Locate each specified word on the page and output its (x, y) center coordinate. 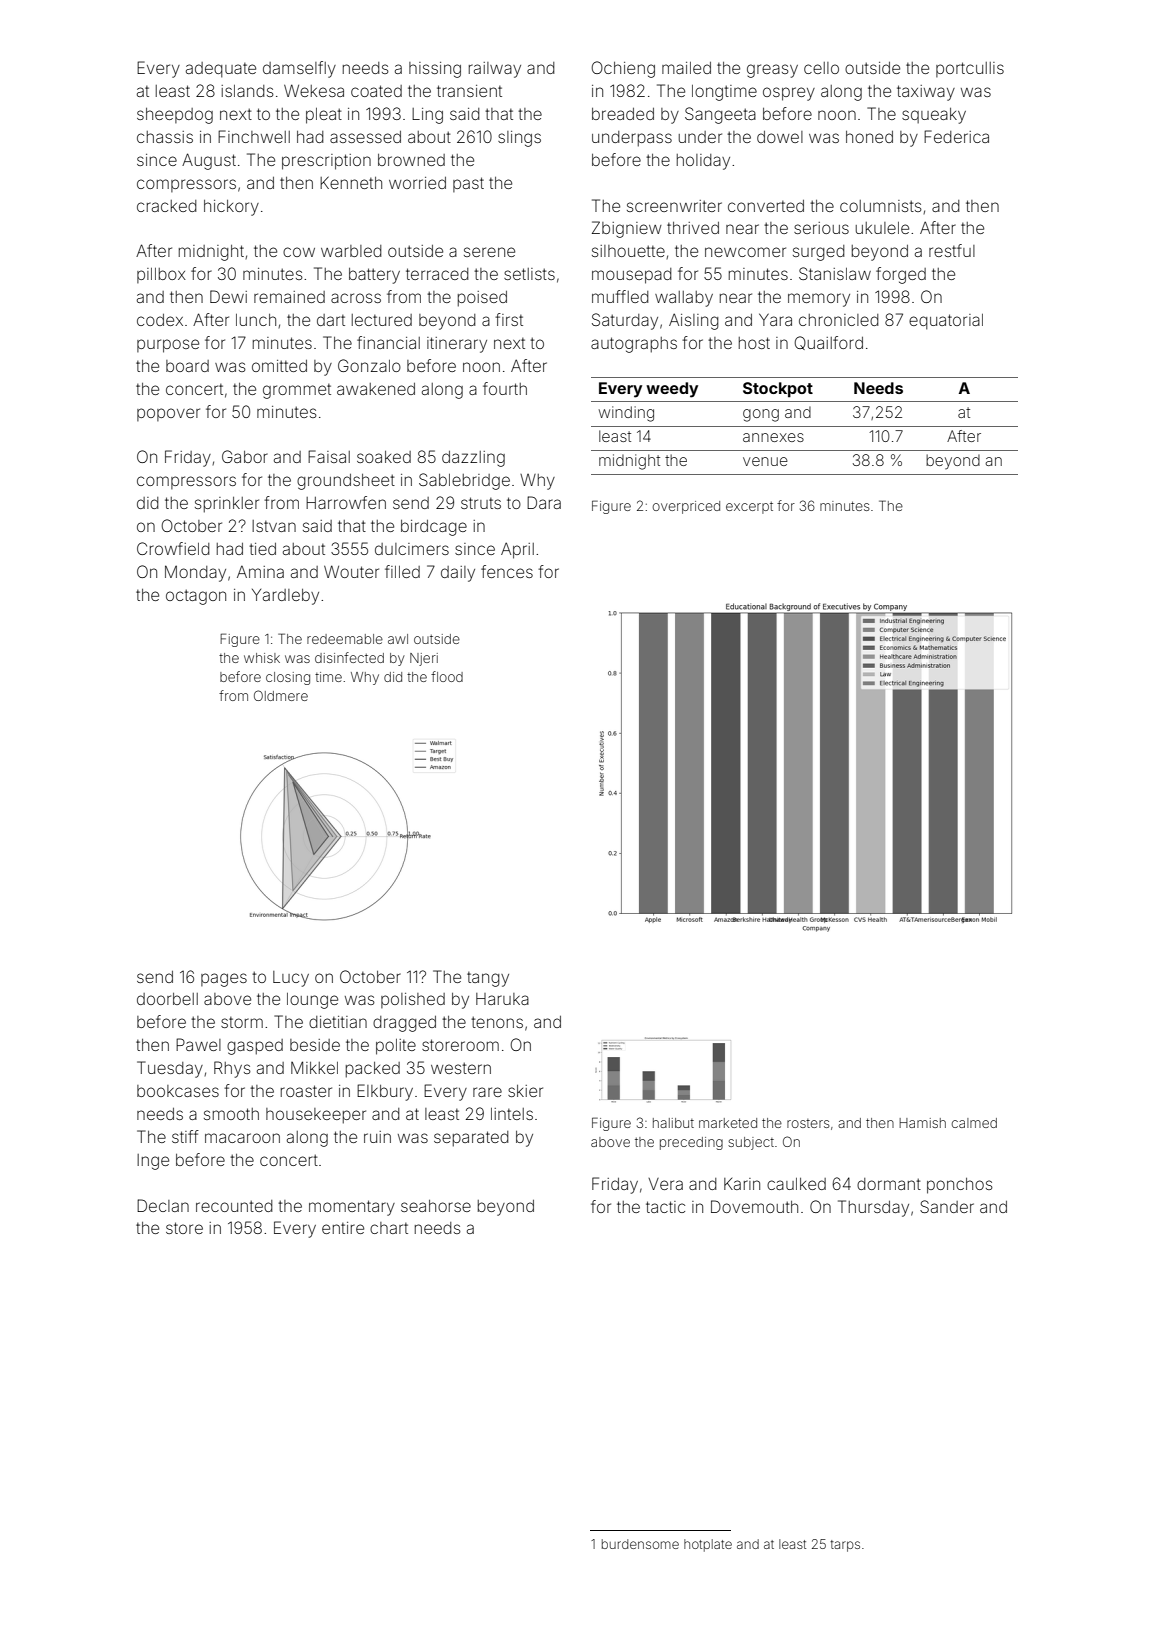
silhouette (628, 251)
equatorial (946, 322)
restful (952, 250)
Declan (163, 1205)
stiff (185, 1136)
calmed (974, 1123)
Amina (260, 572)
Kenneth (351, 182)
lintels (512, 1114)
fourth (505, 388)
